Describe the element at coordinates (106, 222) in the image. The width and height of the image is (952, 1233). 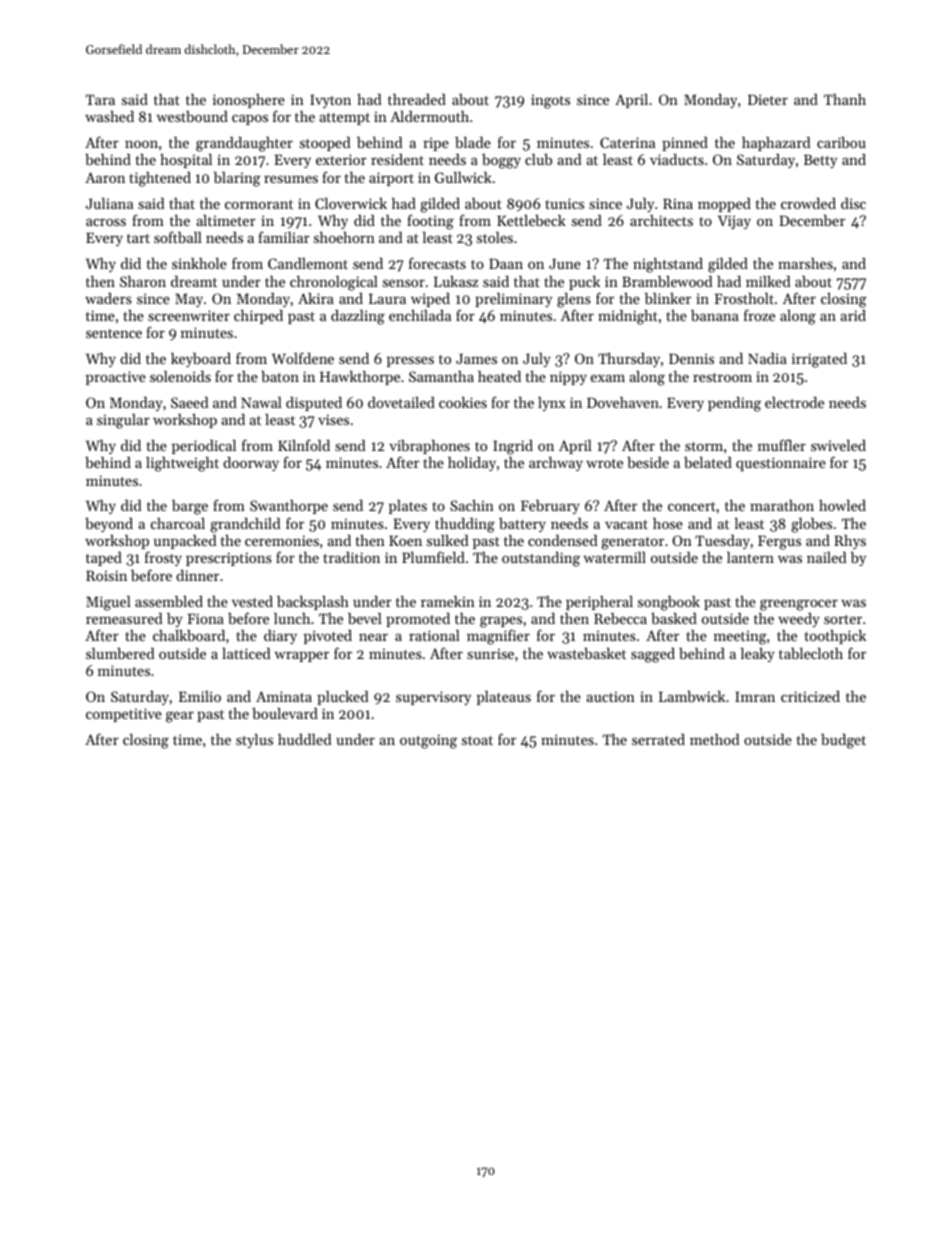
I see `across` at that location.
